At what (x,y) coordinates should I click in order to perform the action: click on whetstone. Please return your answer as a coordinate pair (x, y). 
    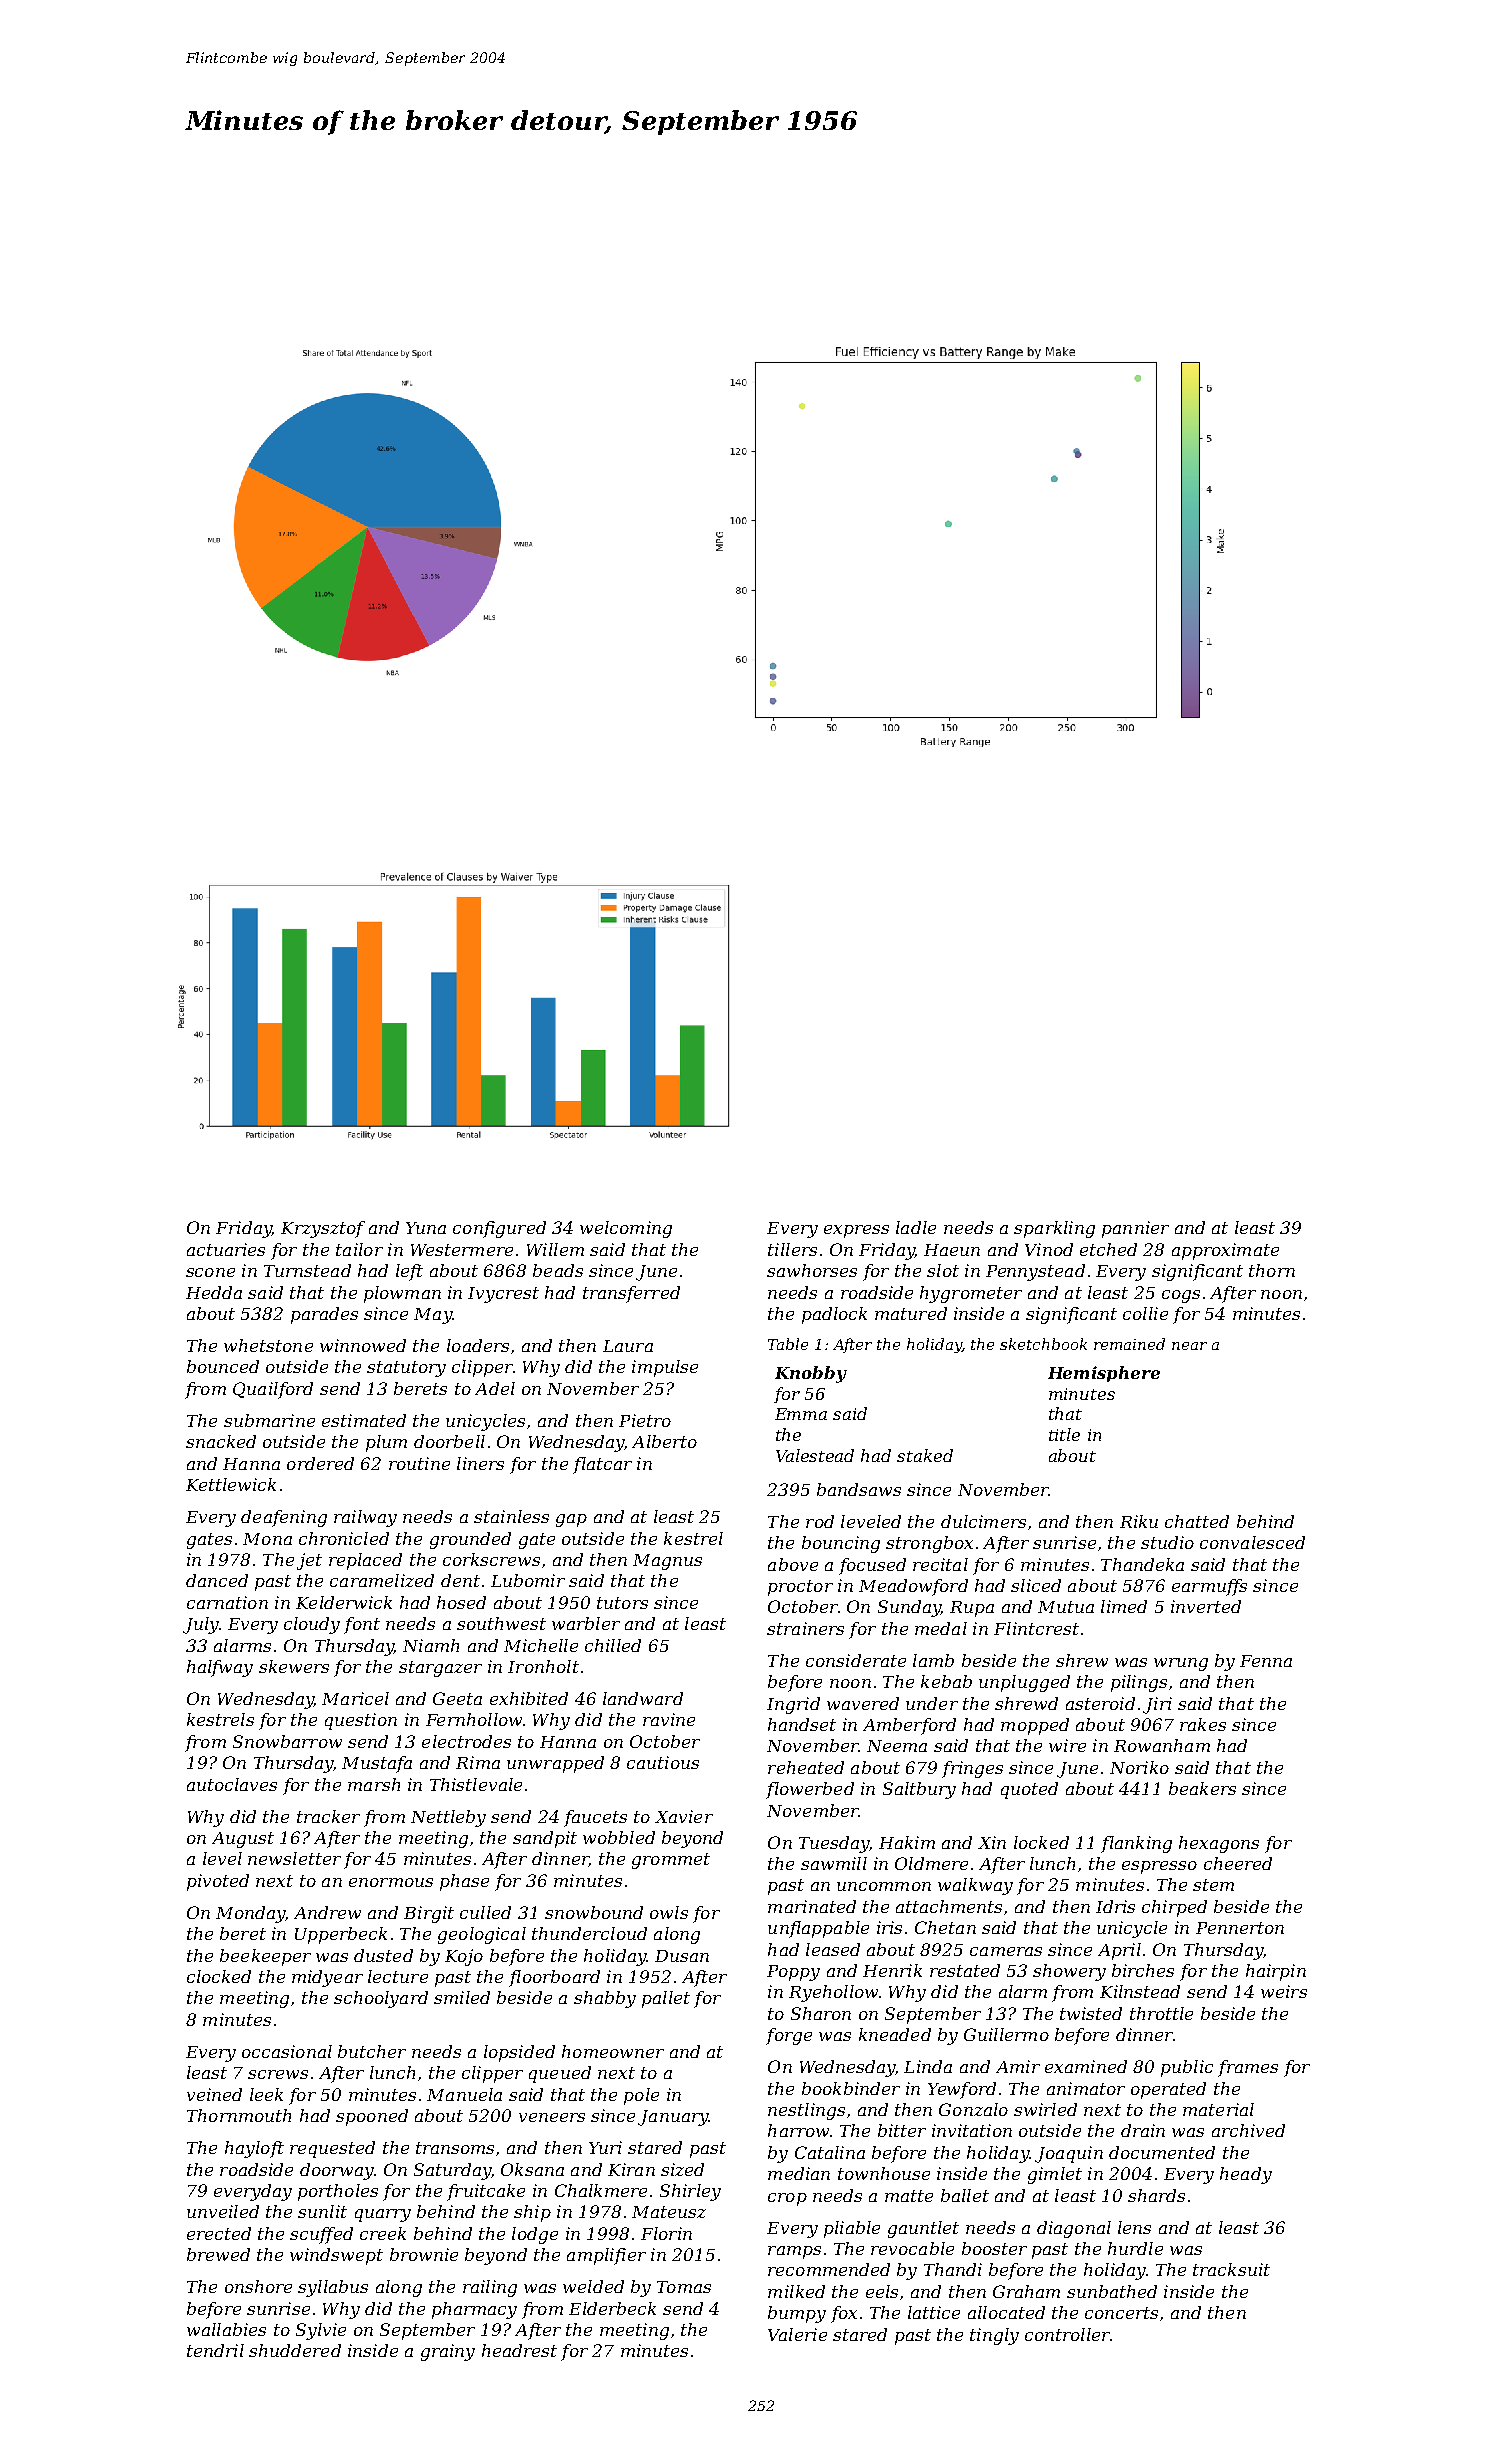
    Looking at the image, I should click on (268, 1345).
